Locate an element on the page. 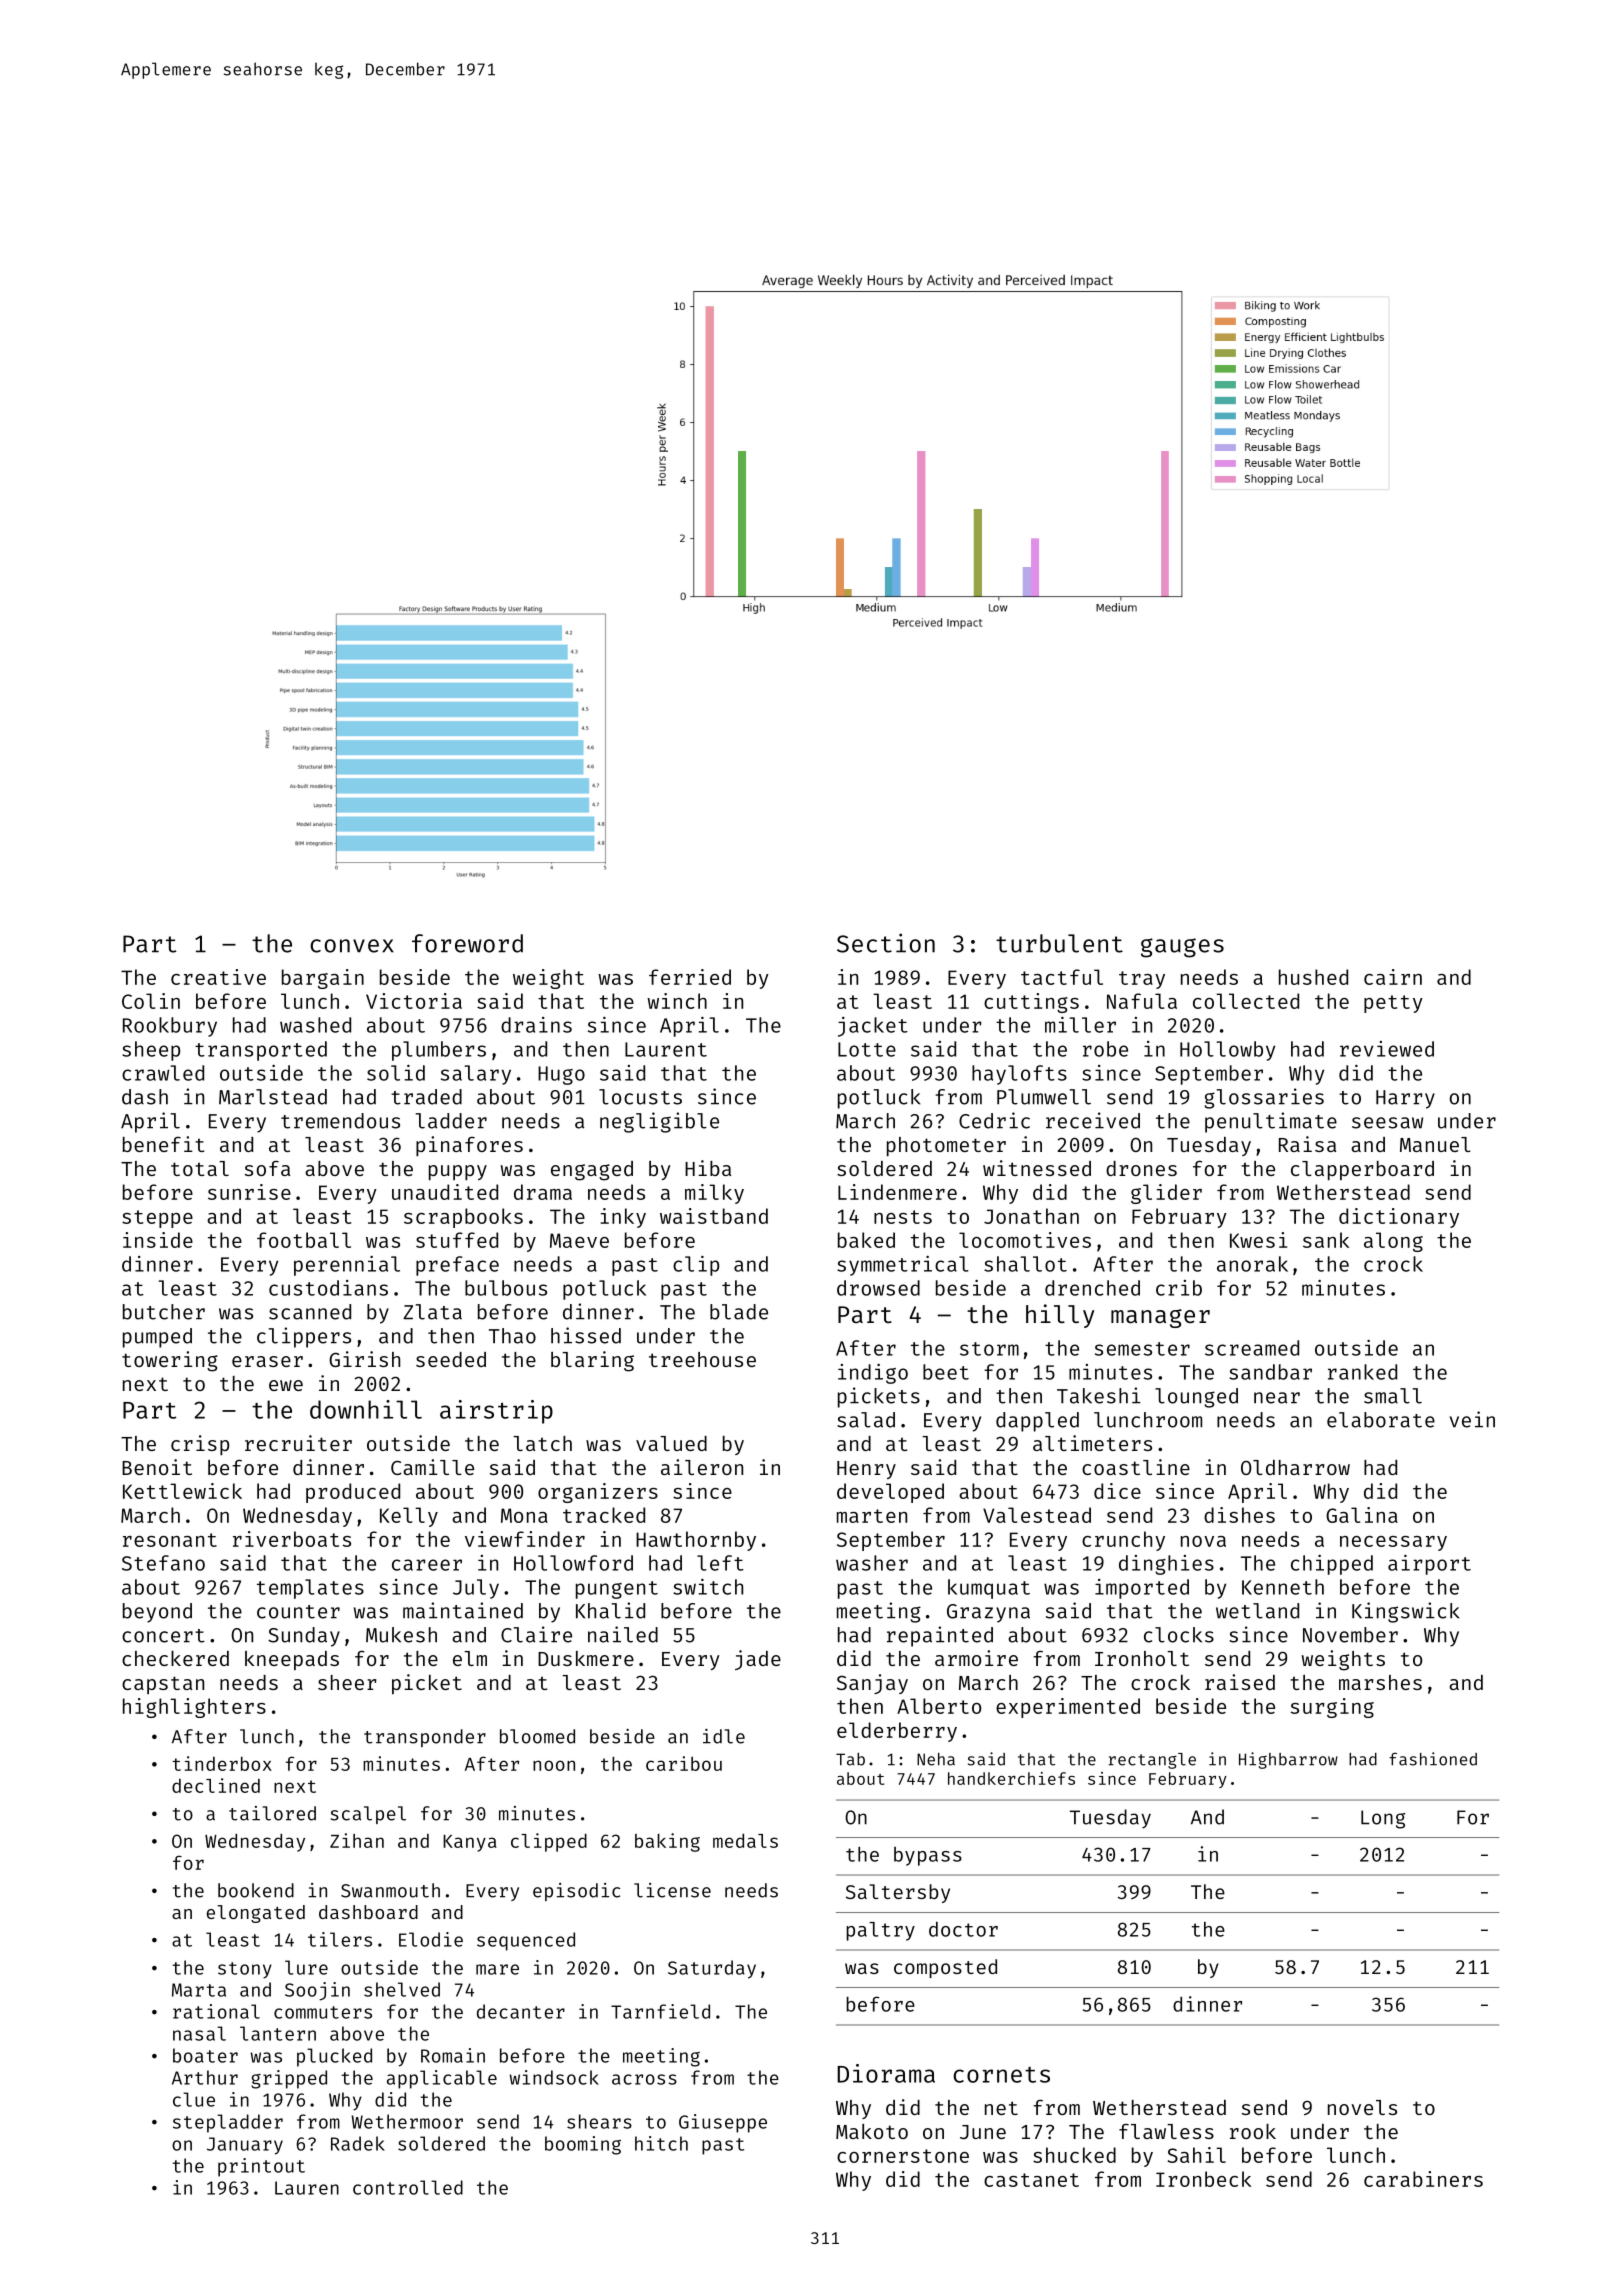  elm is located at coordinates (470, 1658).
